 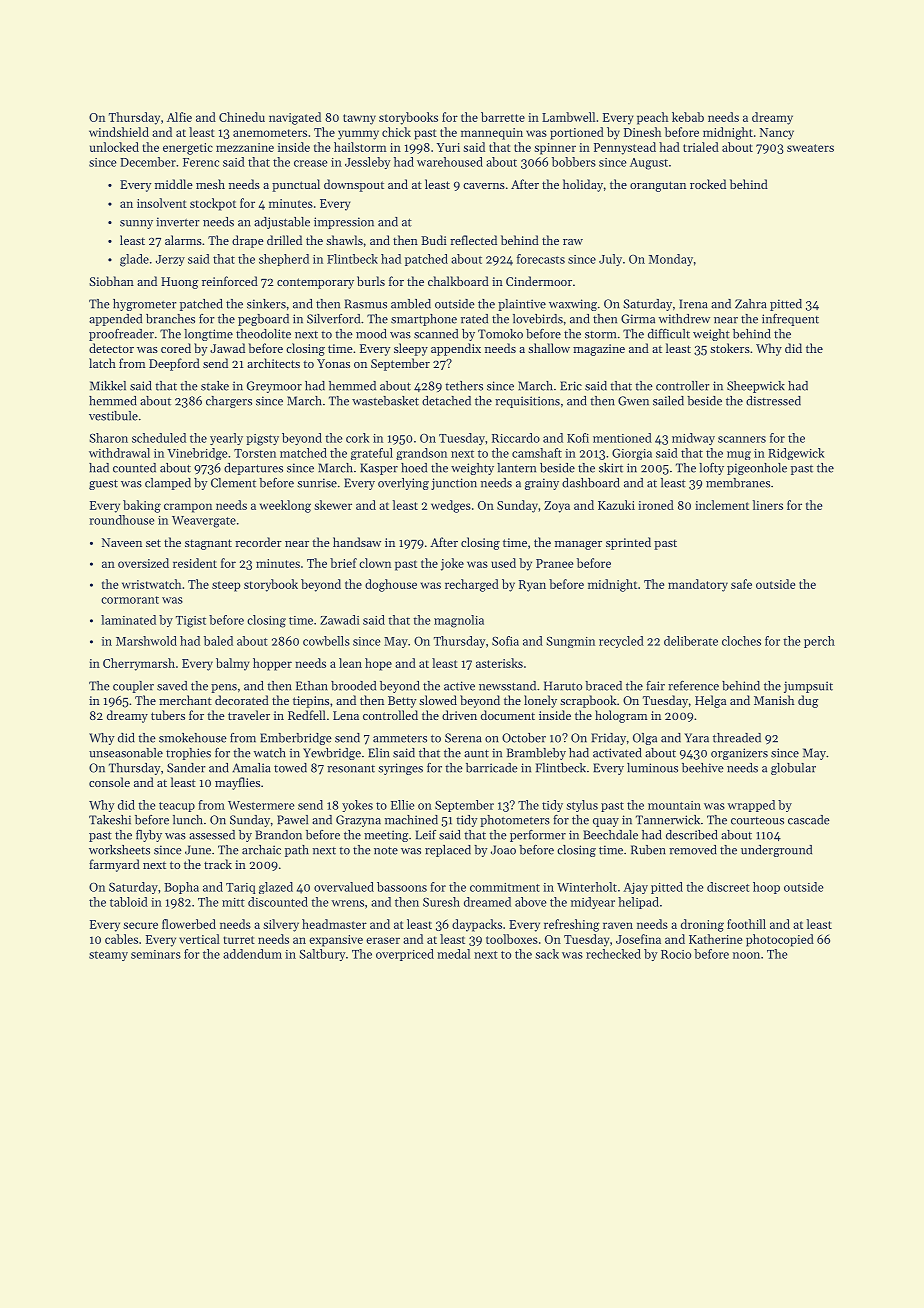 What do you see at coordinates (114, 865) in the screenshot?
I see `farmyard` at bounding box center [114, 865].
